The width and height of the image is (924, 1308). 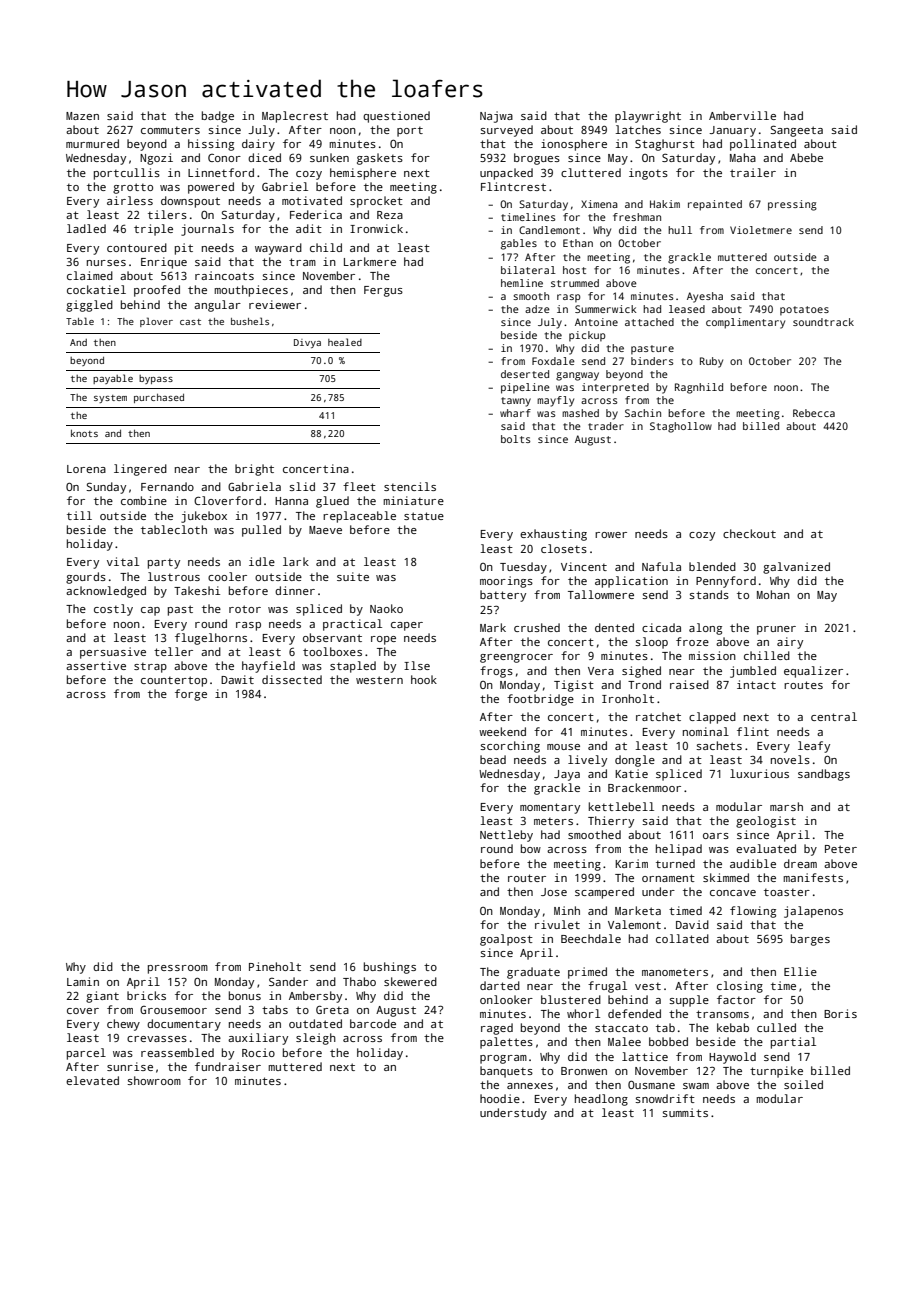 I want to click on downspout, so click(x=190, y=202).
